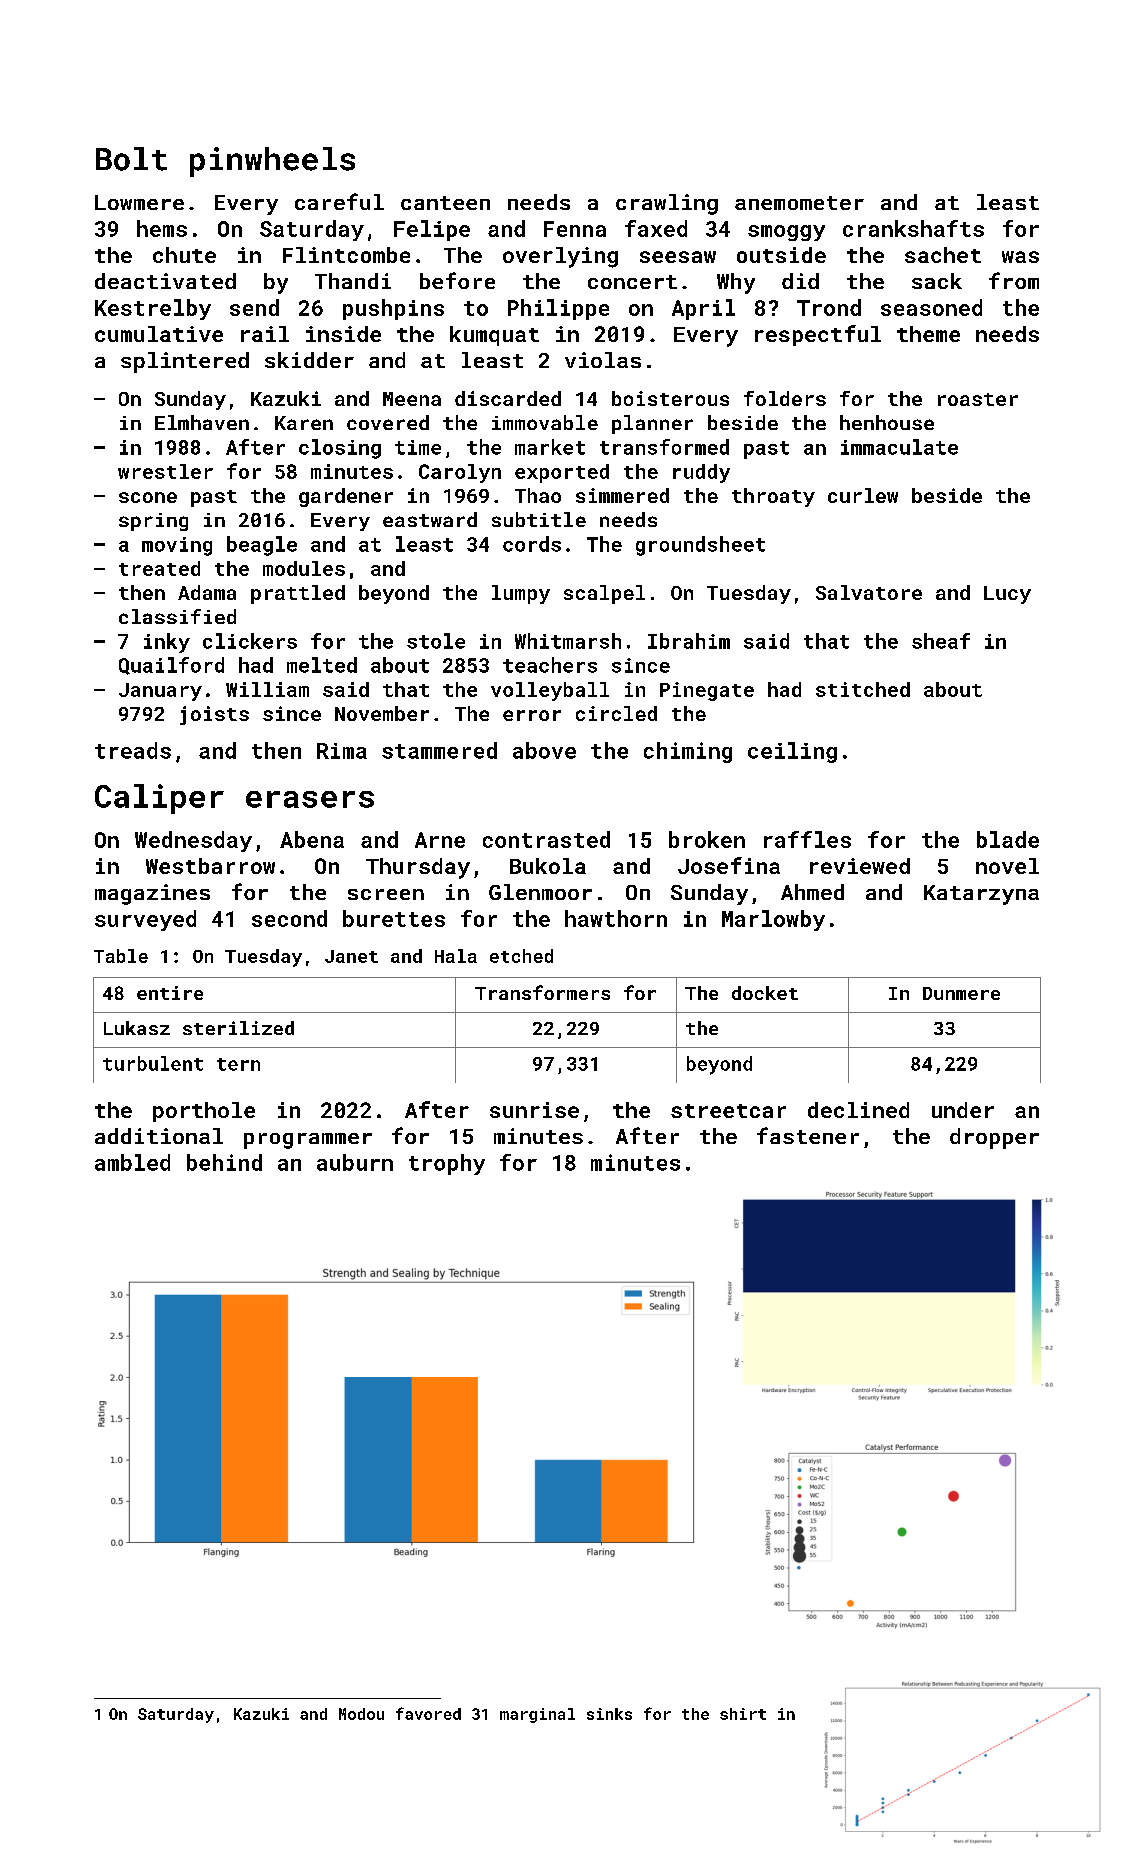 The image size is (1134, 1867). What do you see at coordinates (272, 162) in the screenshot?
I see `pinwheels` at bounding box center [272, 162].
